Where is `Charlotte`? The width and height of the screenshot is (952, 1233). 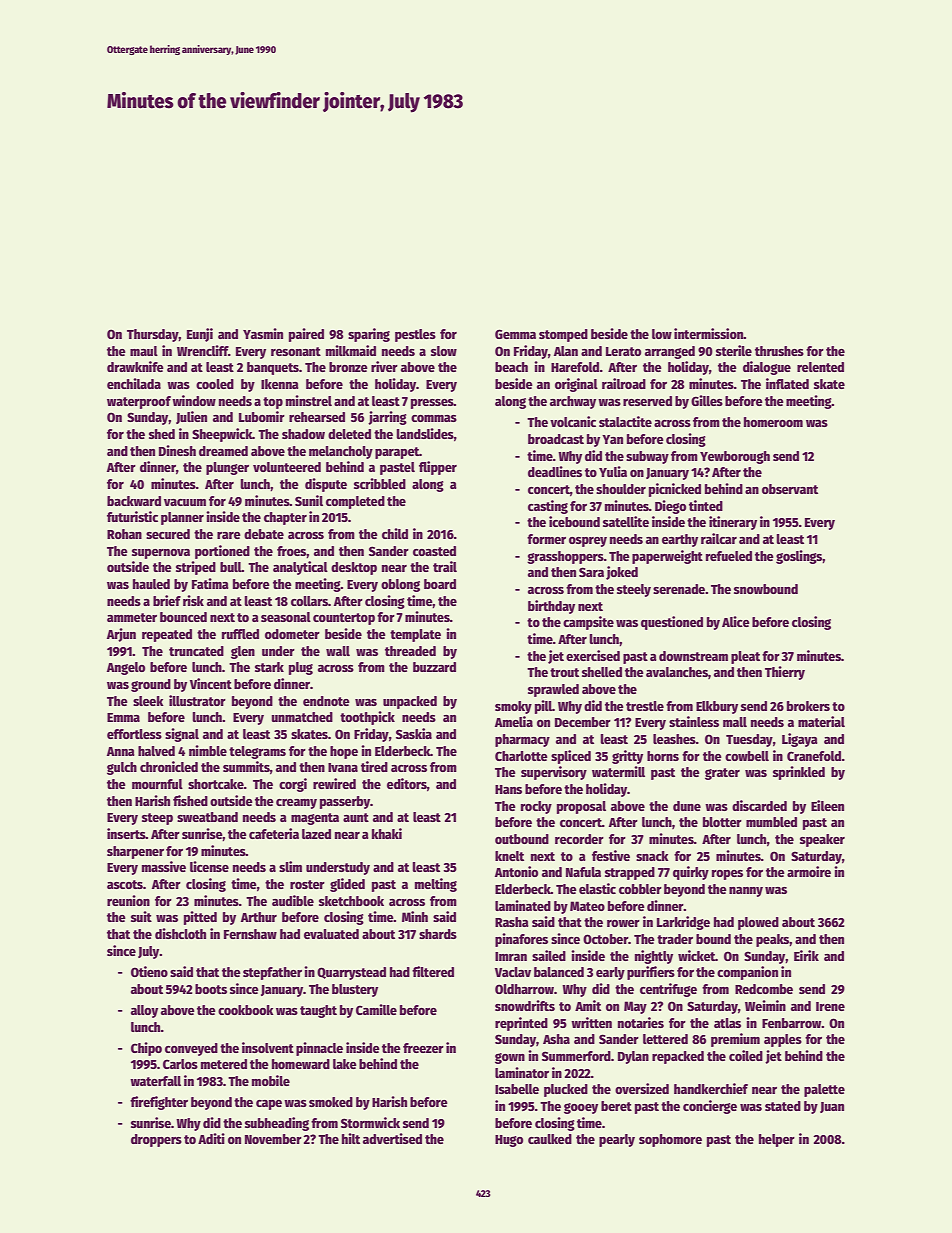 Charlotte is located at coordinates (521, 756).
